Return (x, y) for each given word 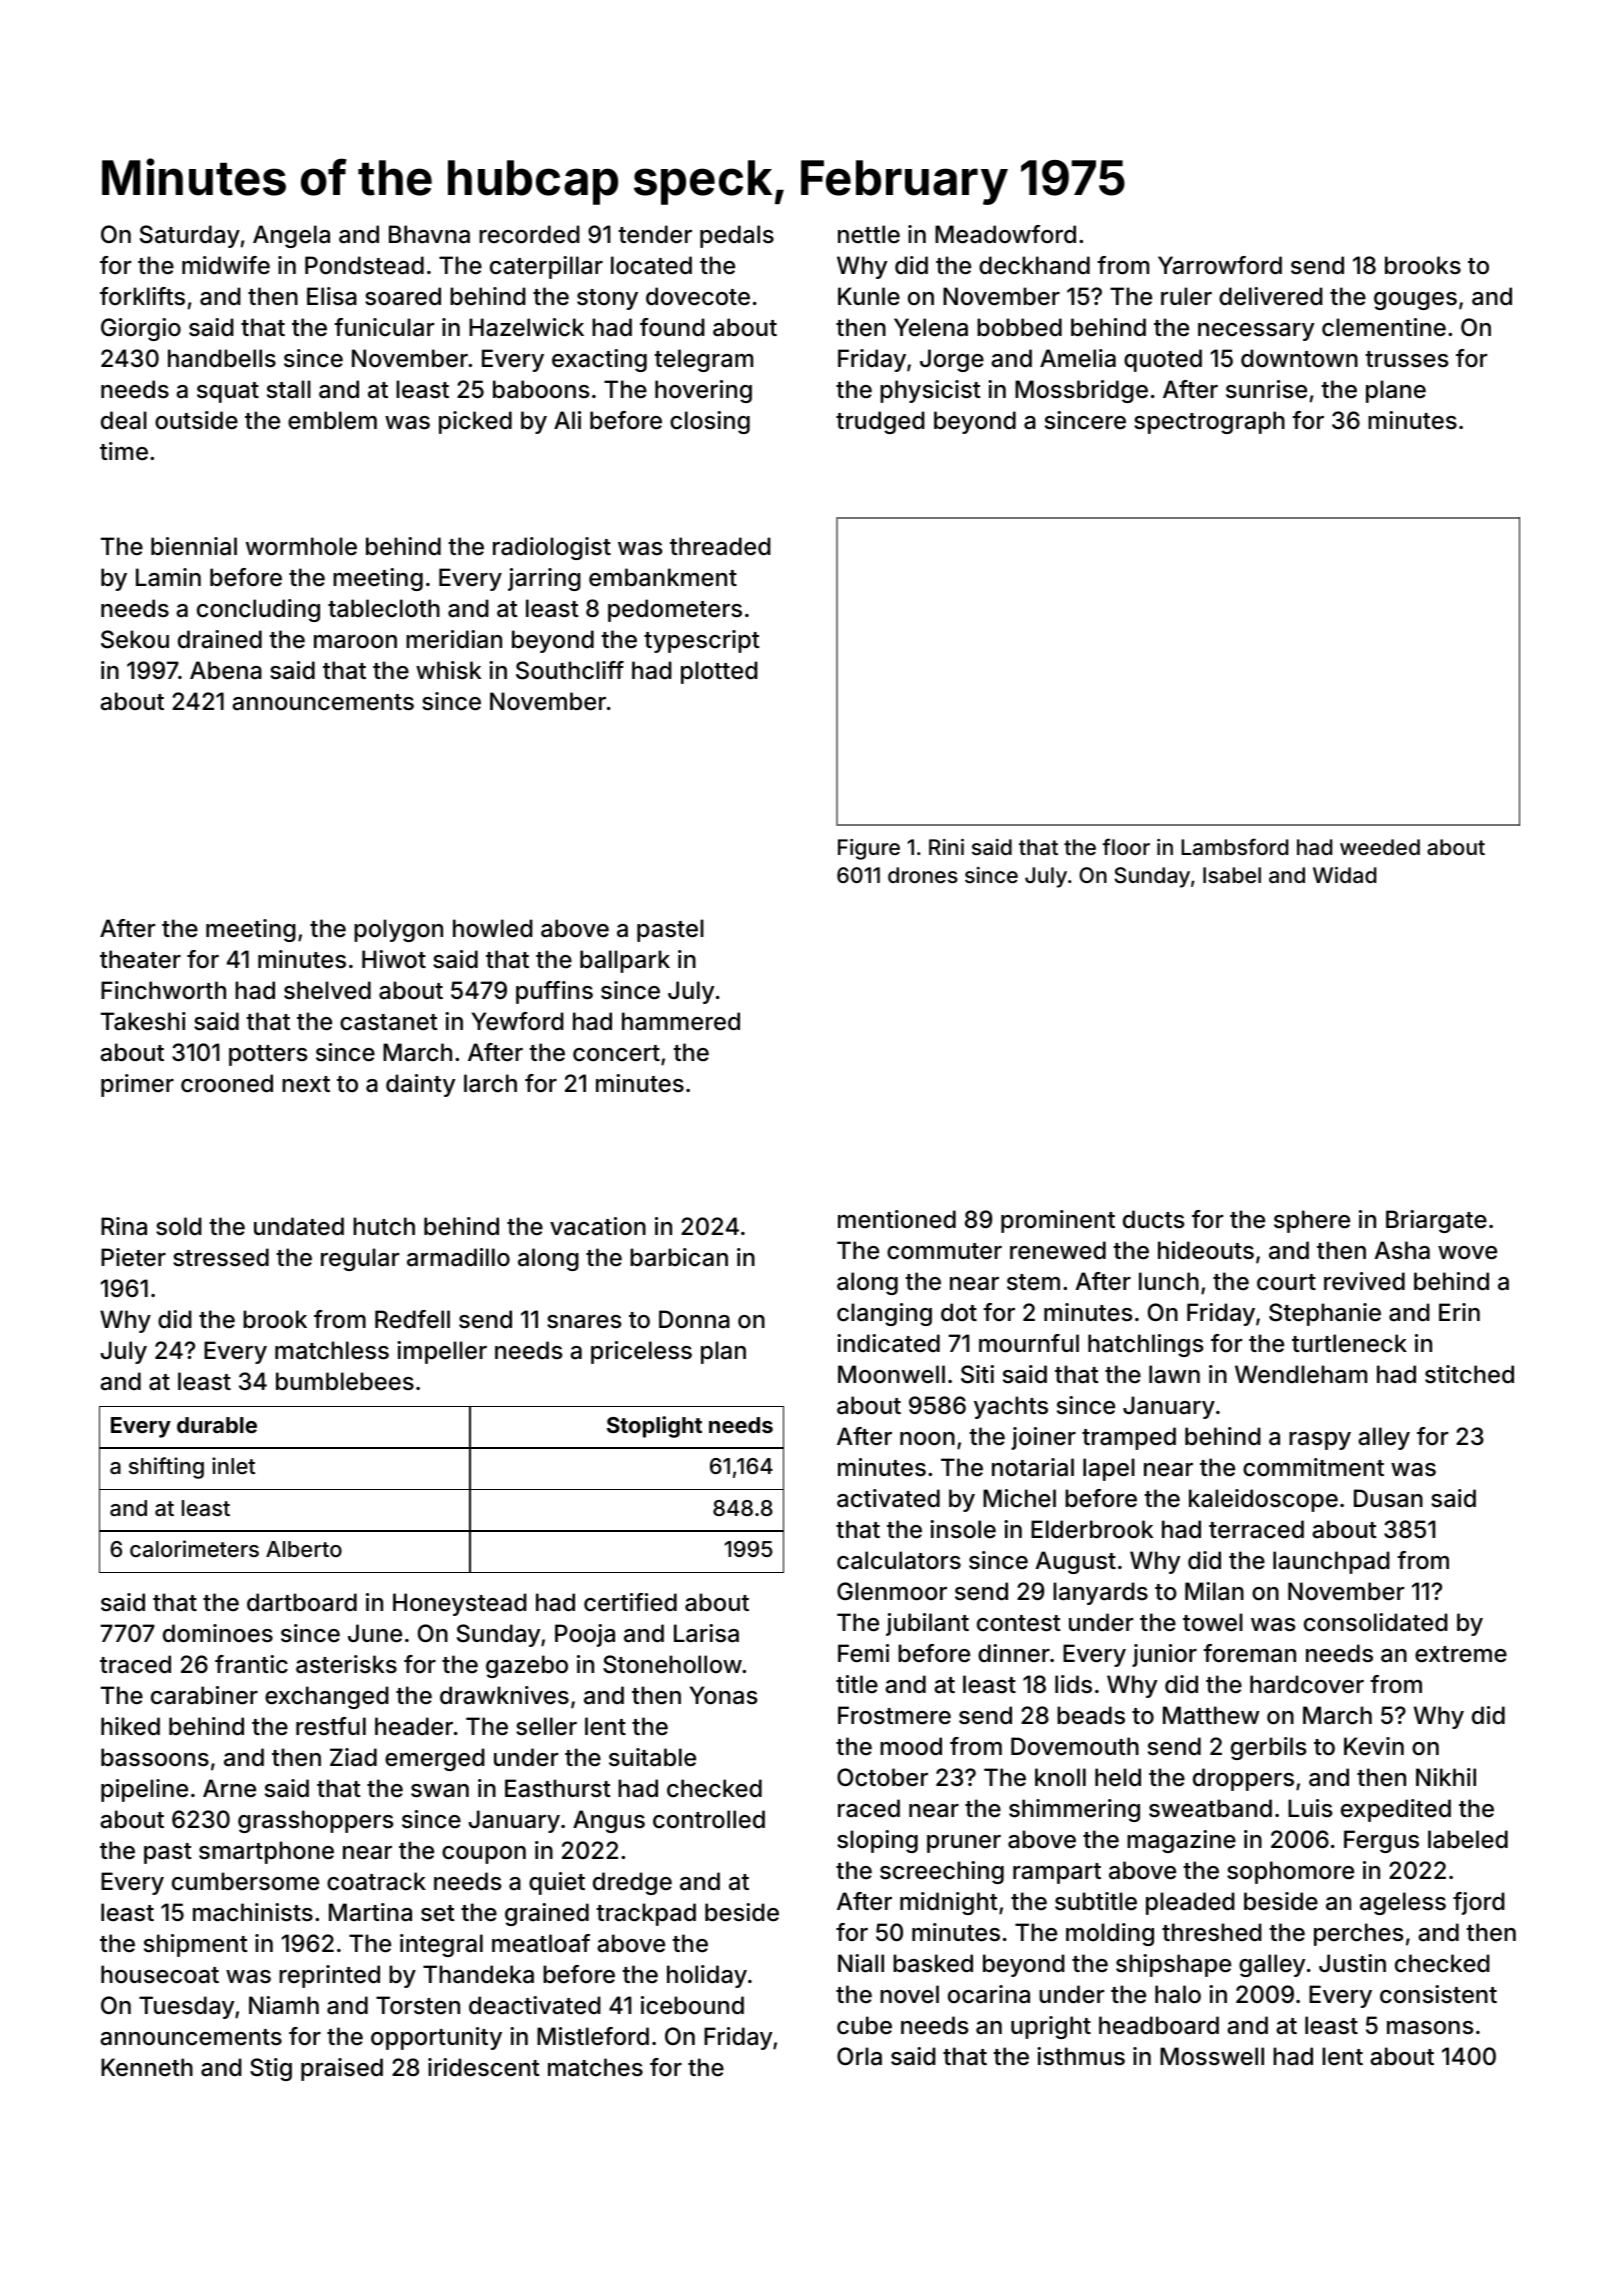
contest (1019, 1623)
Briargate (1436, 1221)
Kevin (1374, 1746)
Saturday (190, 236)
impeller (442, 1352)
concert (616, 1053)
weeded (1380, 847)
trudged (880, 422)
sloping (877, 1841)
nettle (869, 234)
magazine (1181, 1841)
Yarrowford (1220, 265)
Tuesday (186, 2007)
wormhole (301, 546)
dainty (420, 1085)
